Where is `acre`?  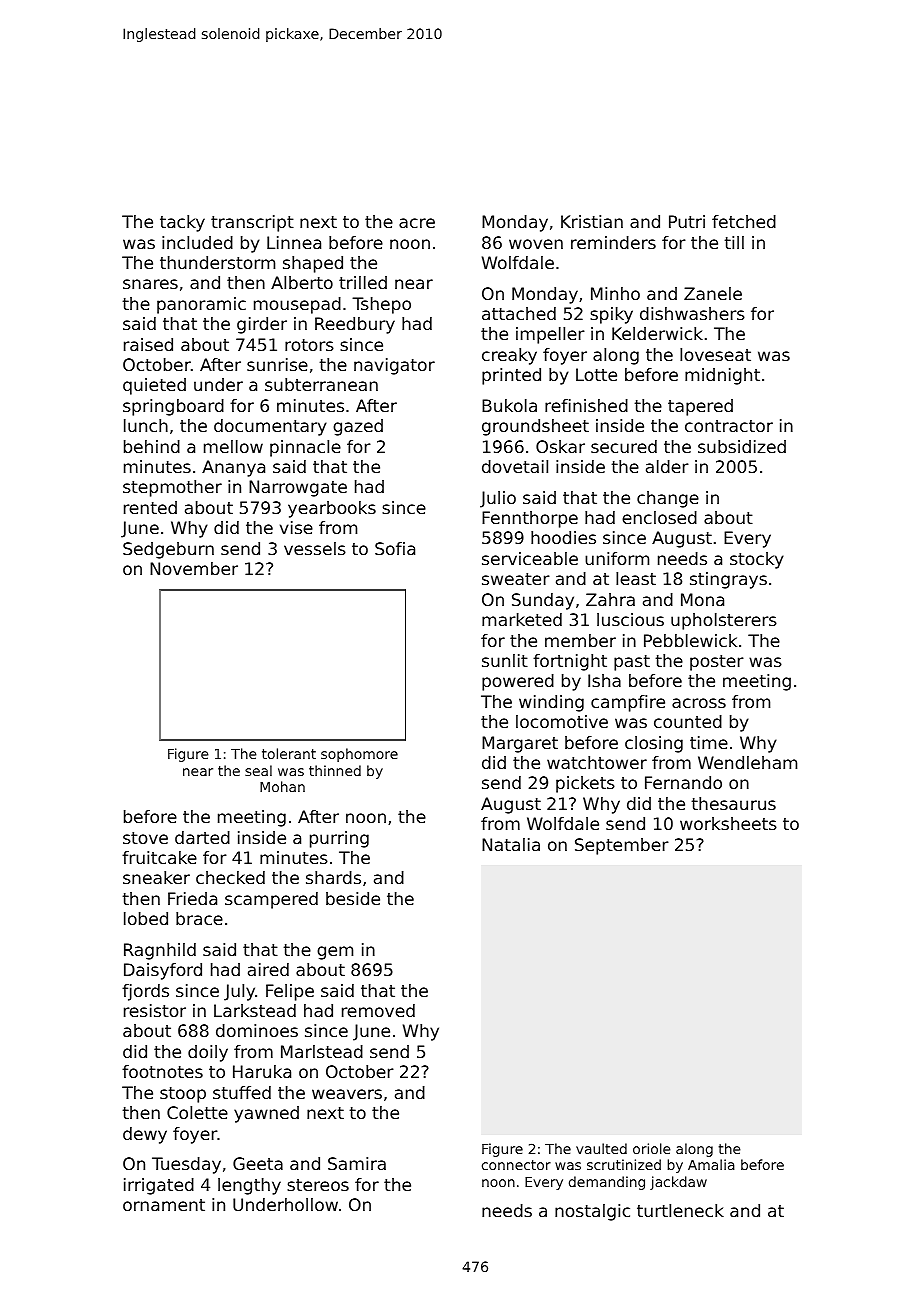 acre is located at coordinates (417, 223).
